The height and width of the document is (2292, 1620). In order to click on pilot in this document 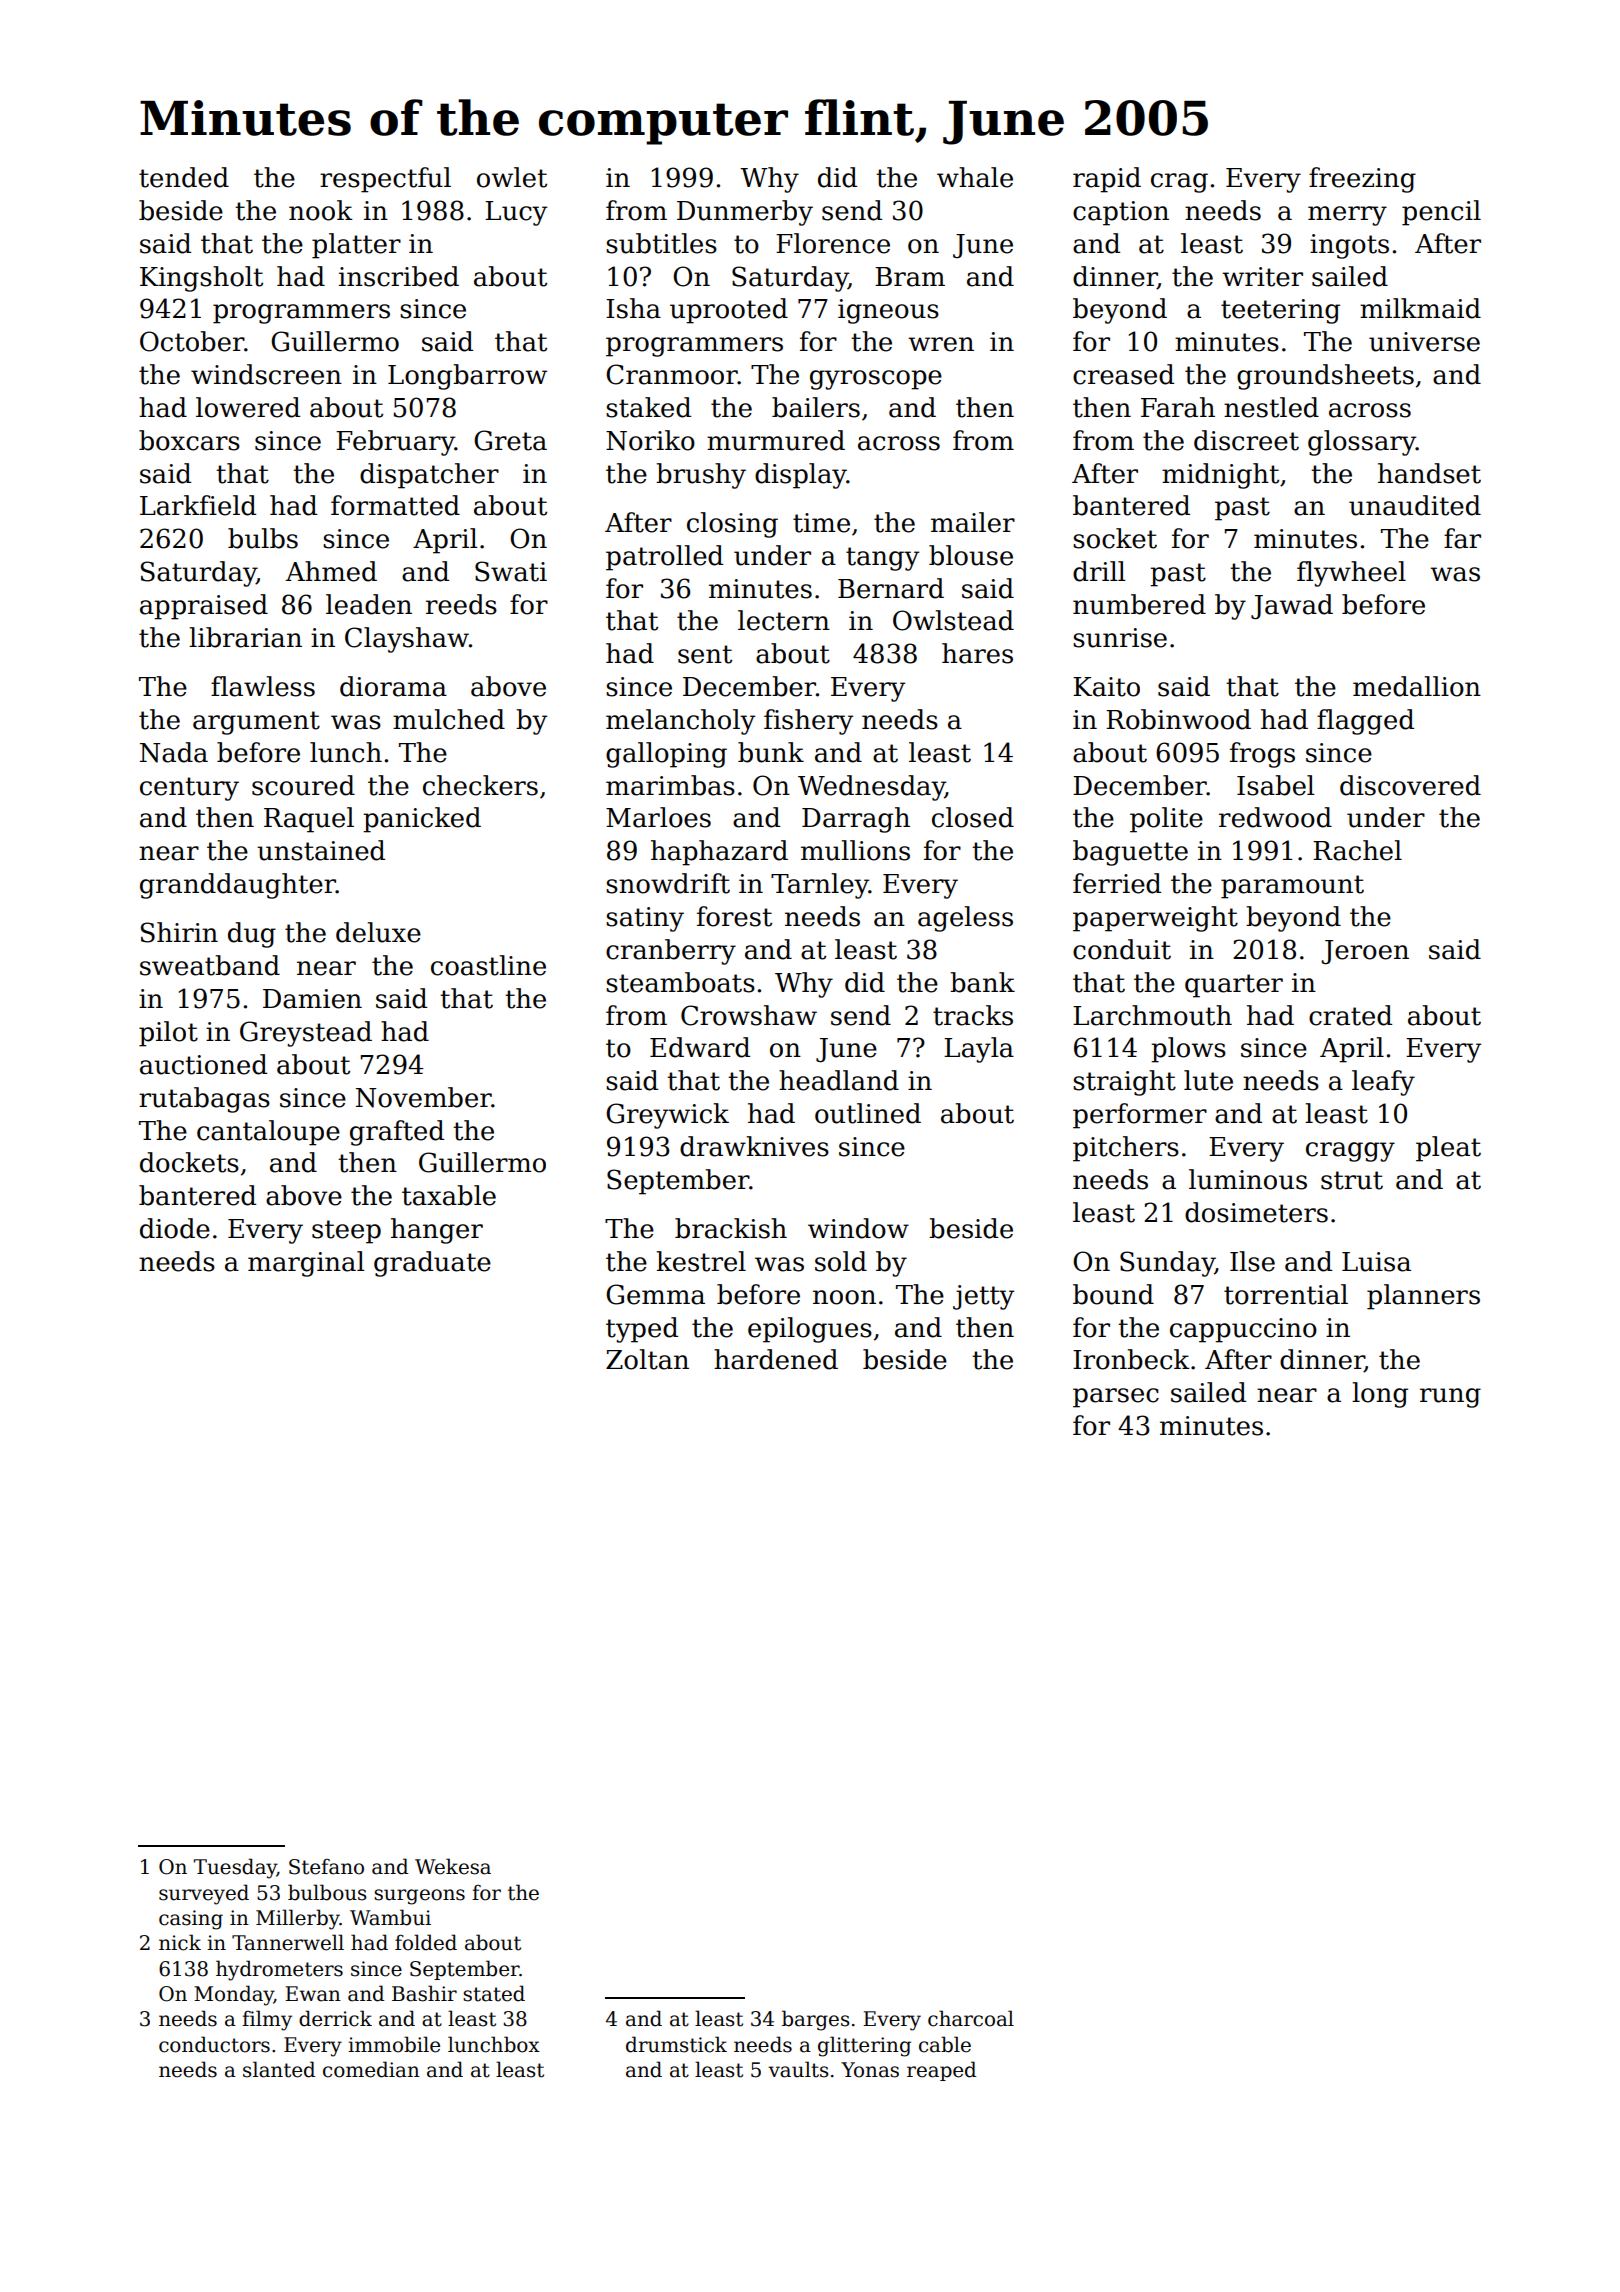, I will do `click(168, 1034)`.
